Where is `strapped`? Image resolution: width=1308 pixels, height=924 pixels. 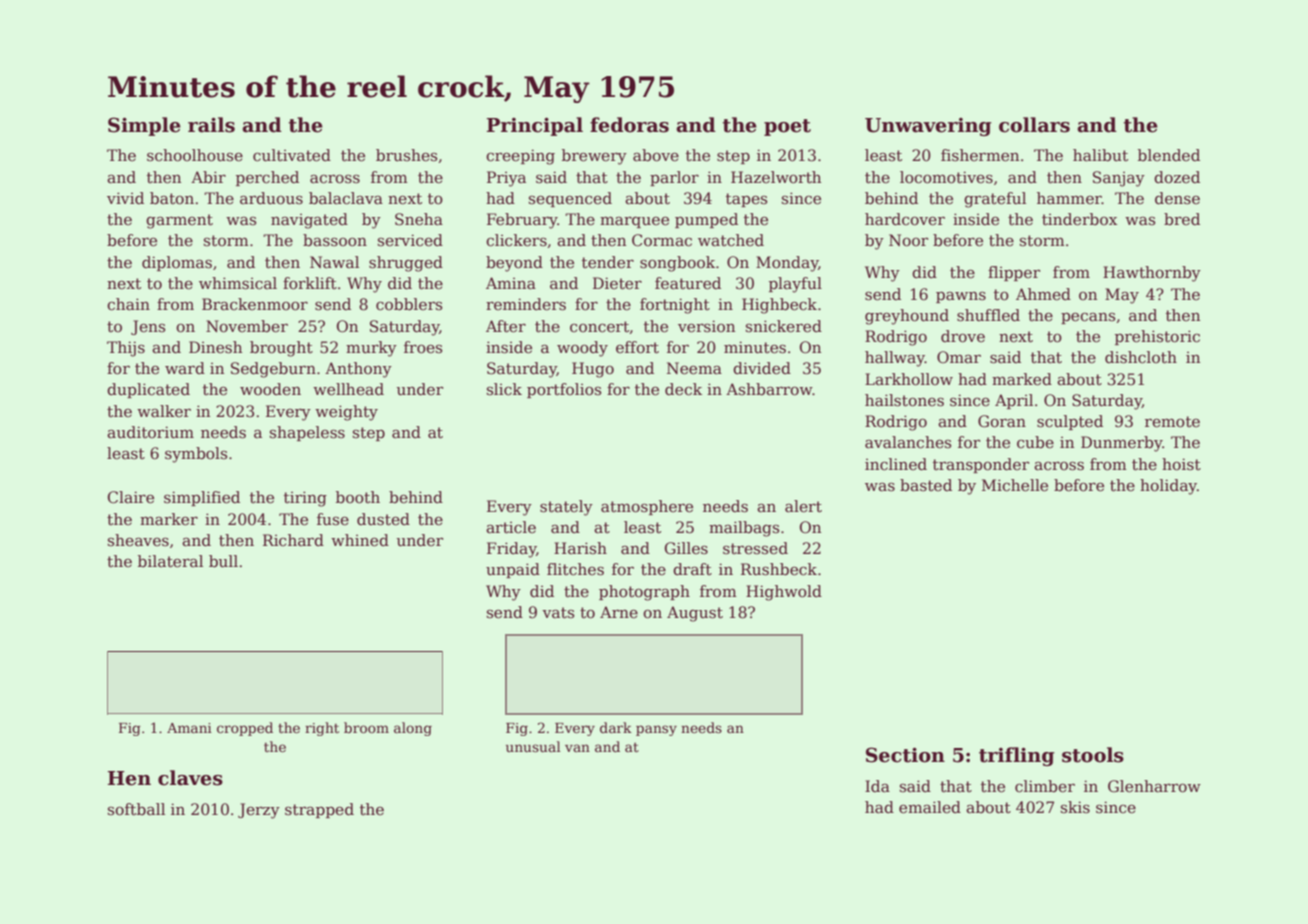
strapped is located at coordinates (319, 810).
